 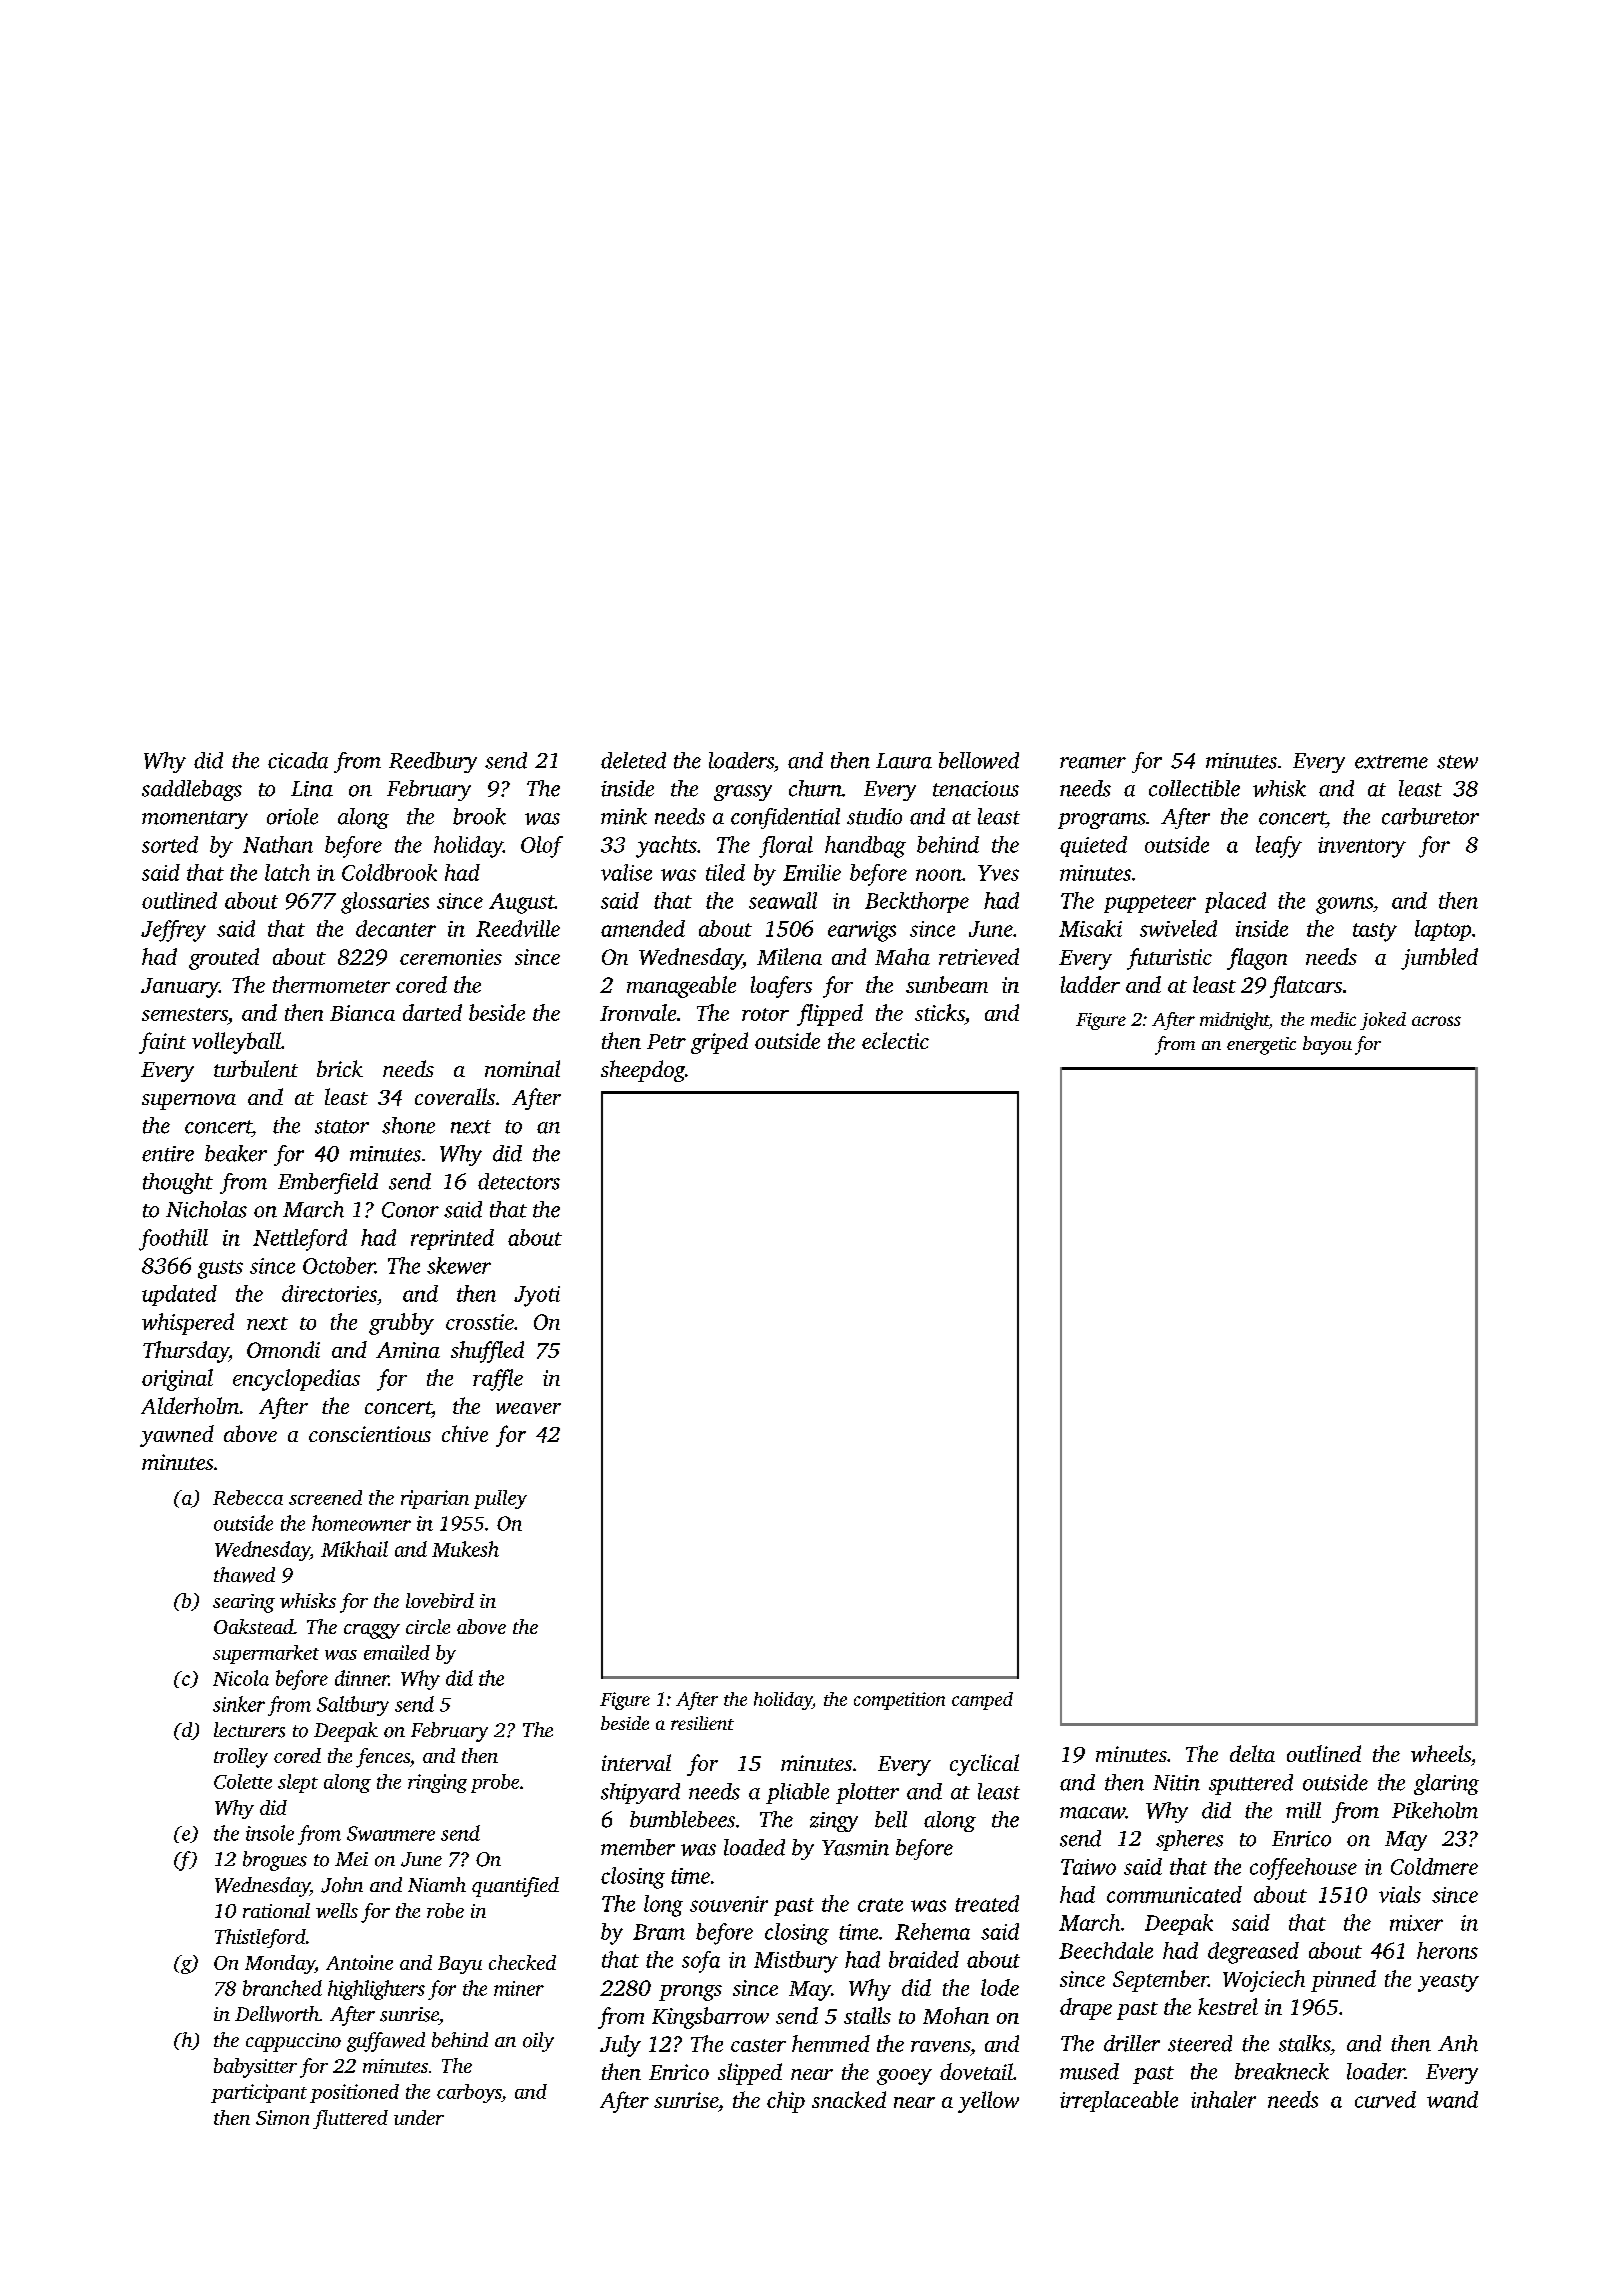 I want to click on futuristic, so click(x=1169, y=959).
